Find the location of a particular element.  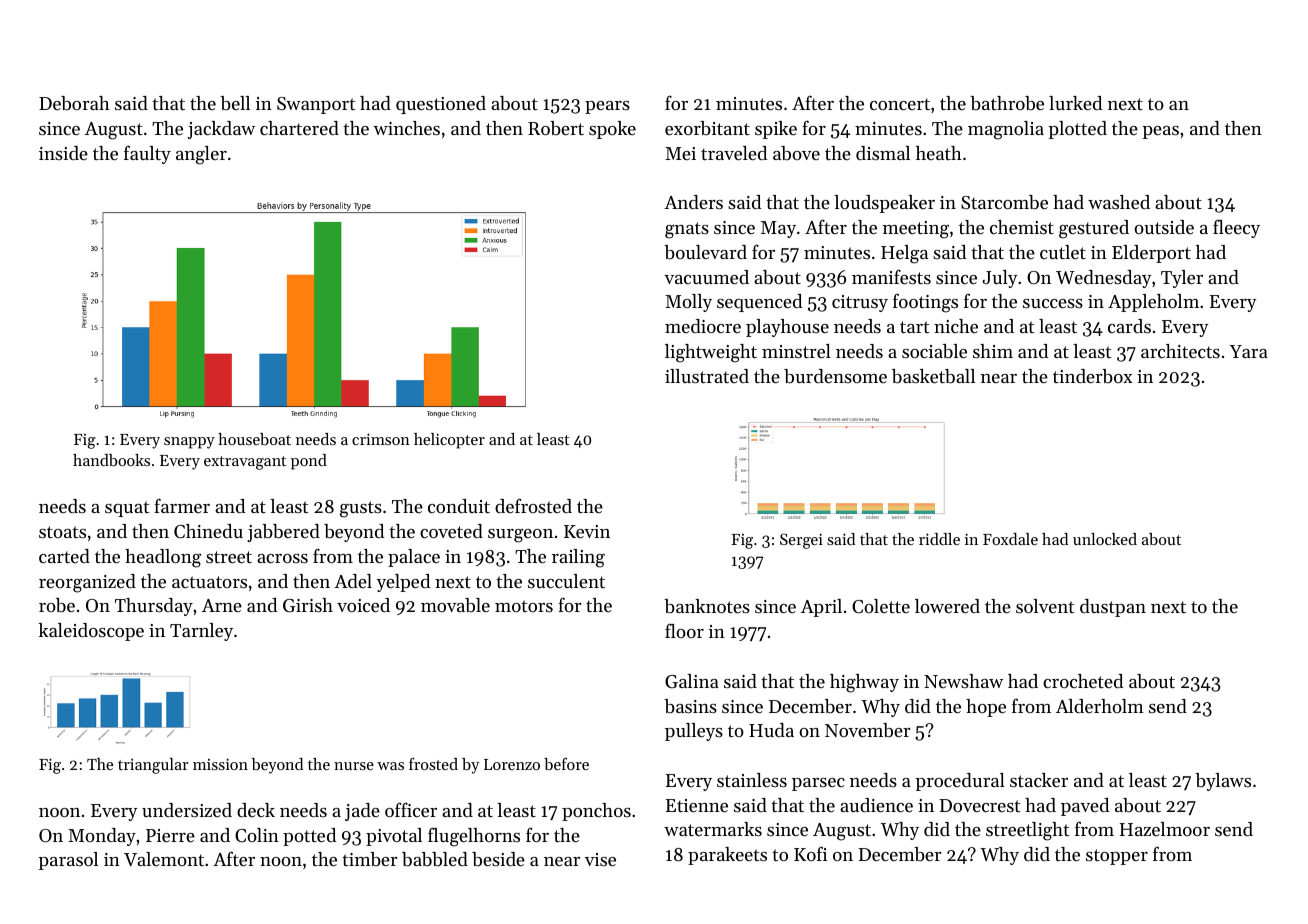

spike is located at coordinates (776, 130).
